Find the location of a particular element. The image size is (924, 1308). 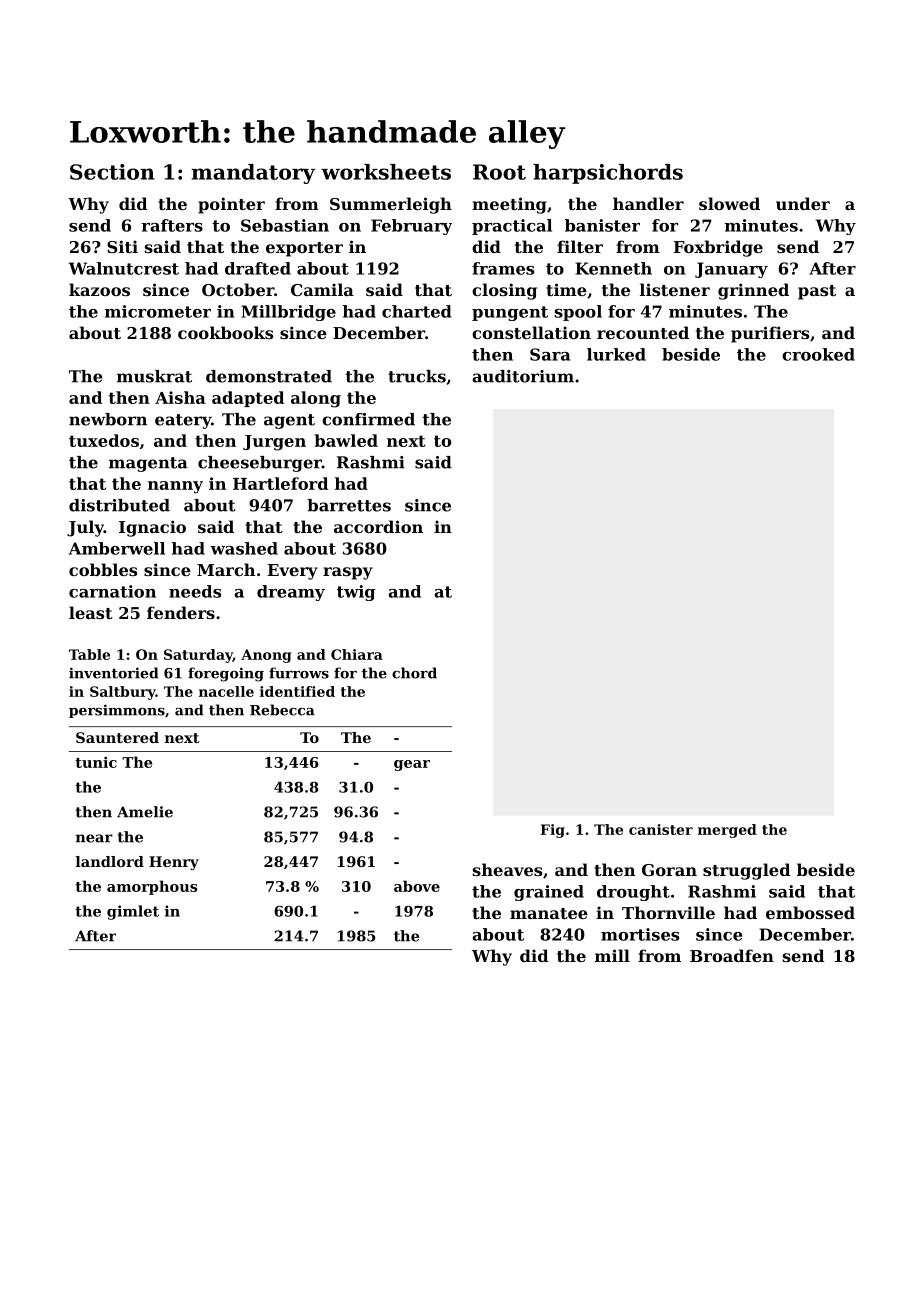

purifiers is located at coordinates (770, 334).
